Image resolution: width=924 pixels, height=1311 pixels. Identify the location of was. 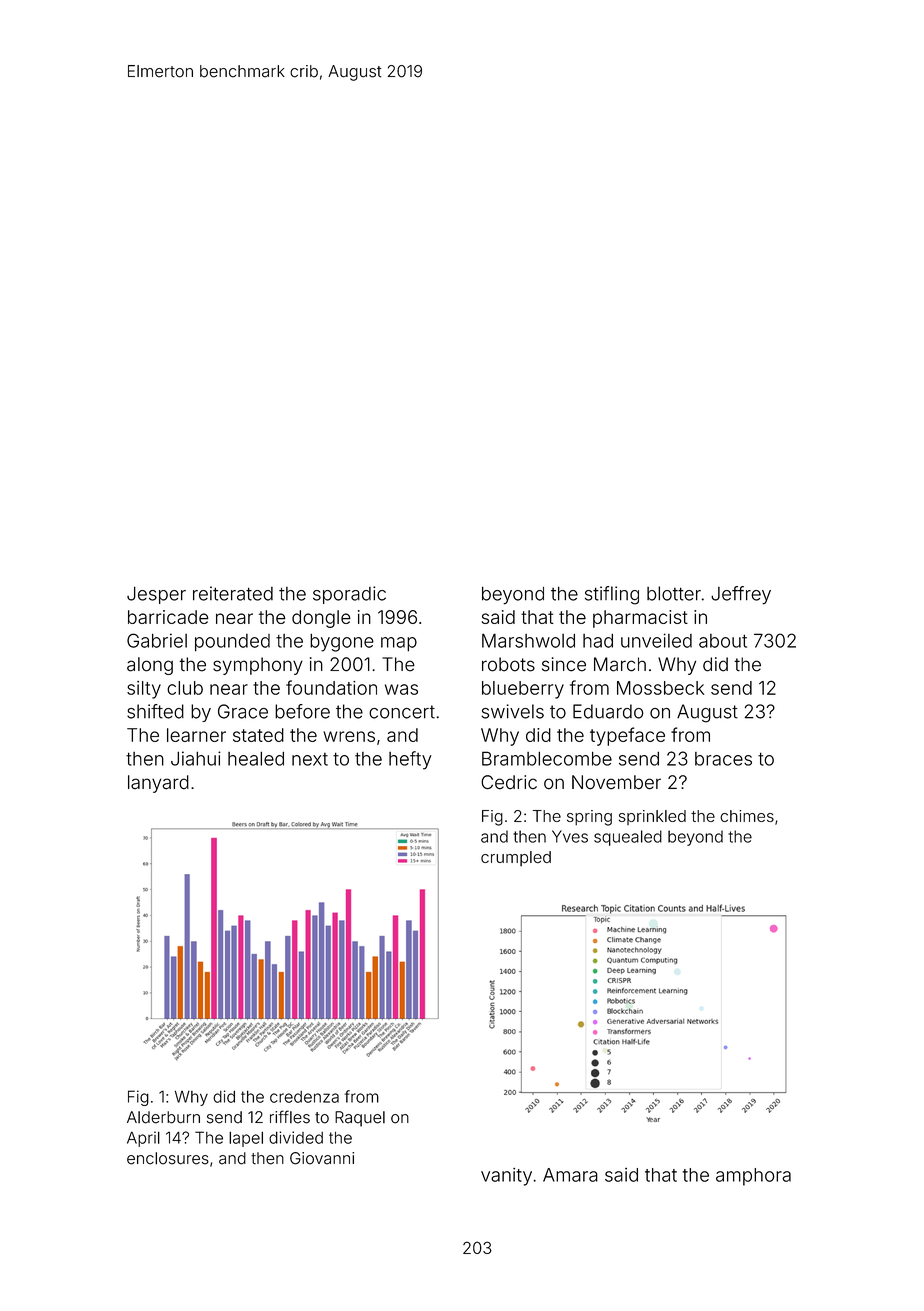
(401, 689).
